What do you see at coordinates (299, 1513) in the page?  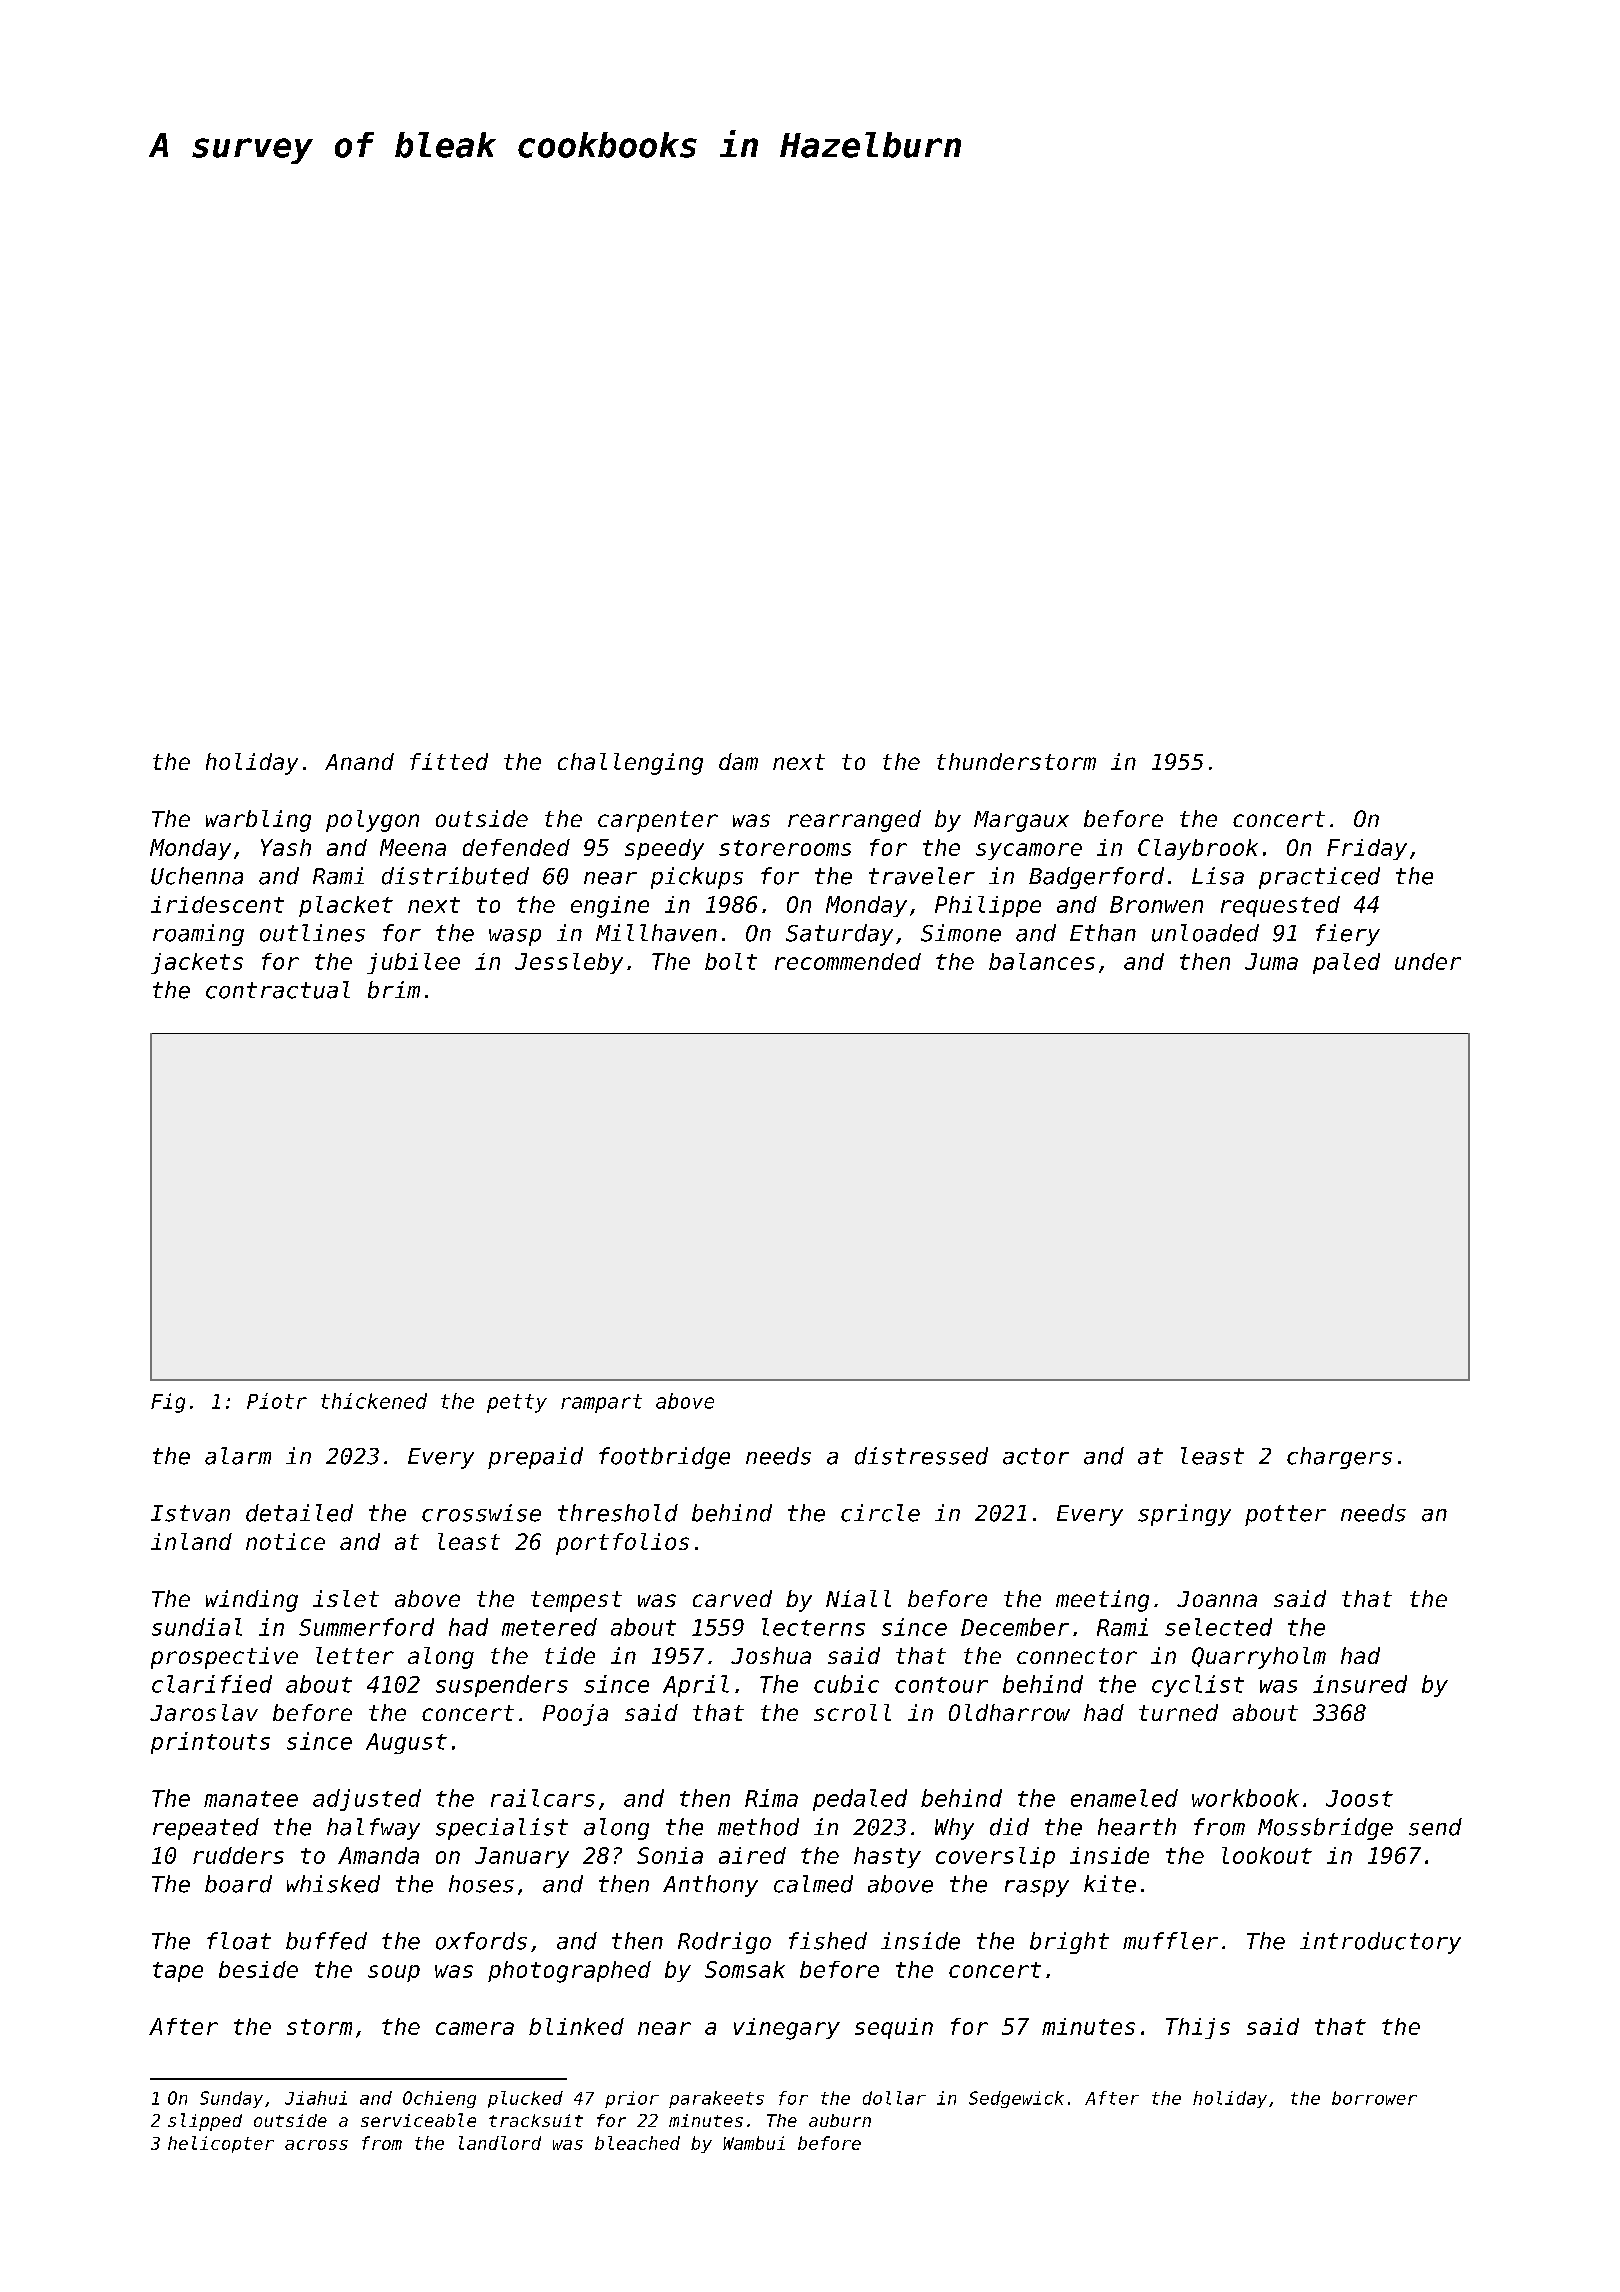 I see `detailed` at bounding box center [299, 1513].
